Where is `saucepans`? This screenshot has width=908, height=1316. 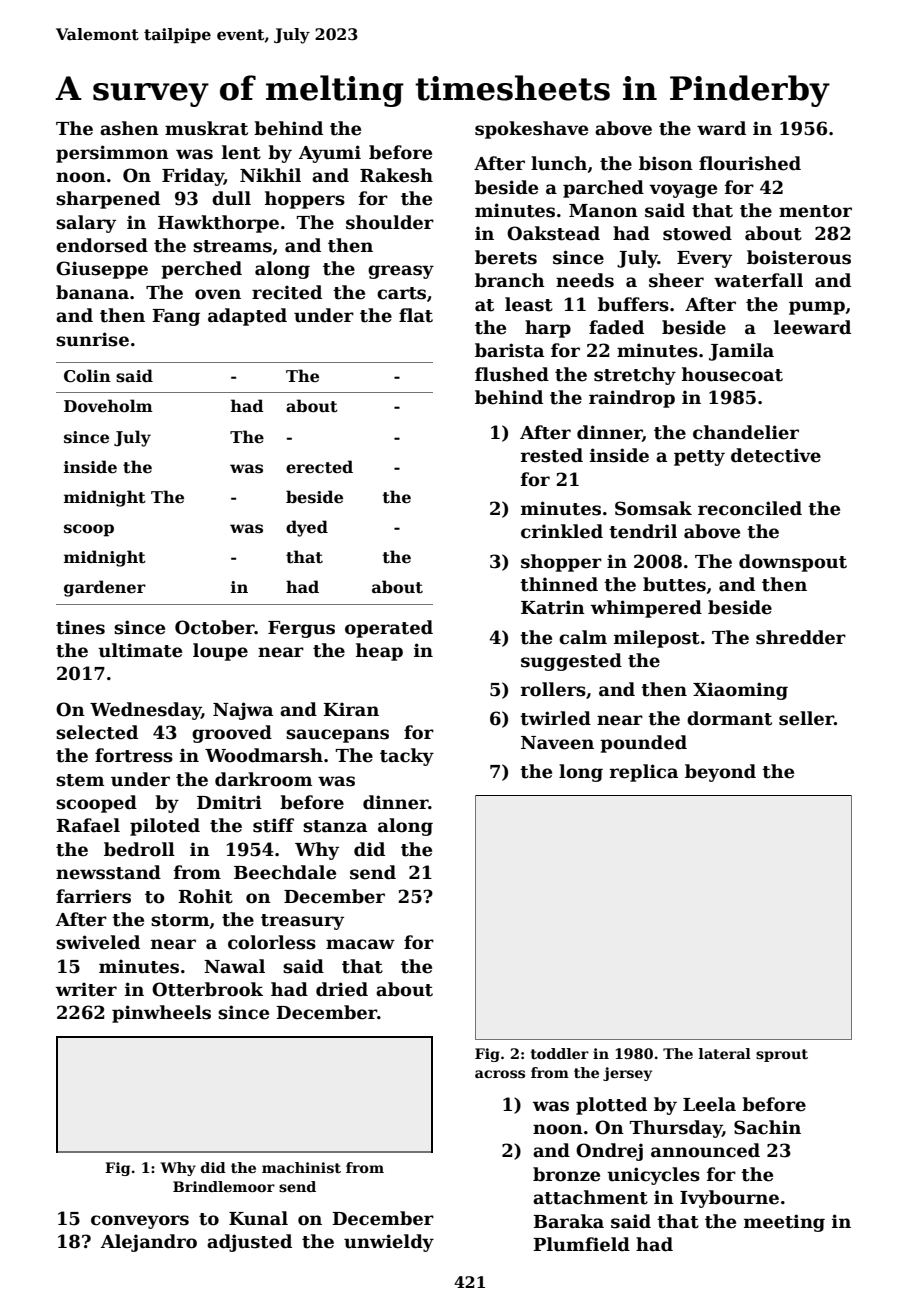 saucepans is located at coordinates (337, 736).
